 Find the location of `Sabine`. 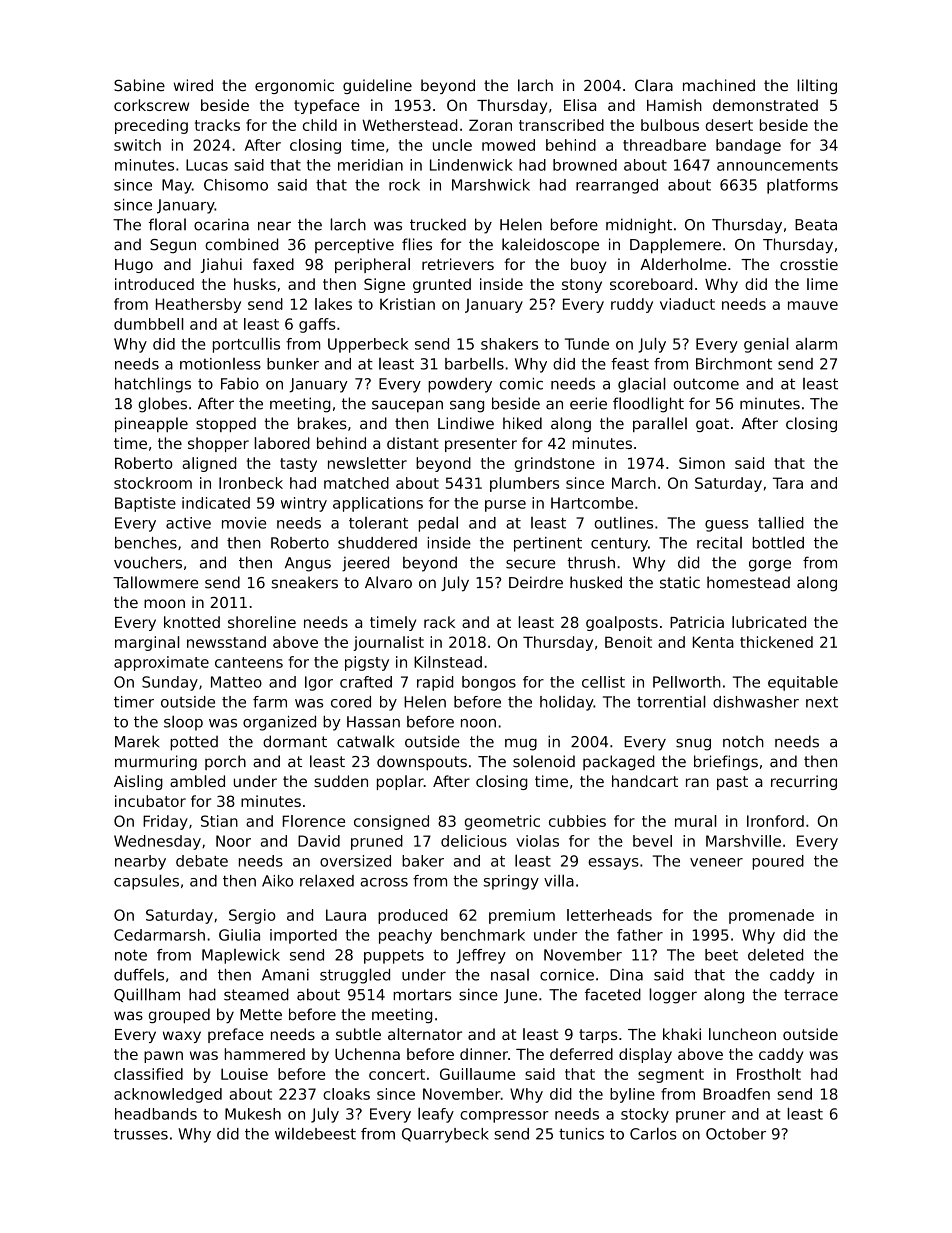

Sabine is located at coordinates (139, 85).
